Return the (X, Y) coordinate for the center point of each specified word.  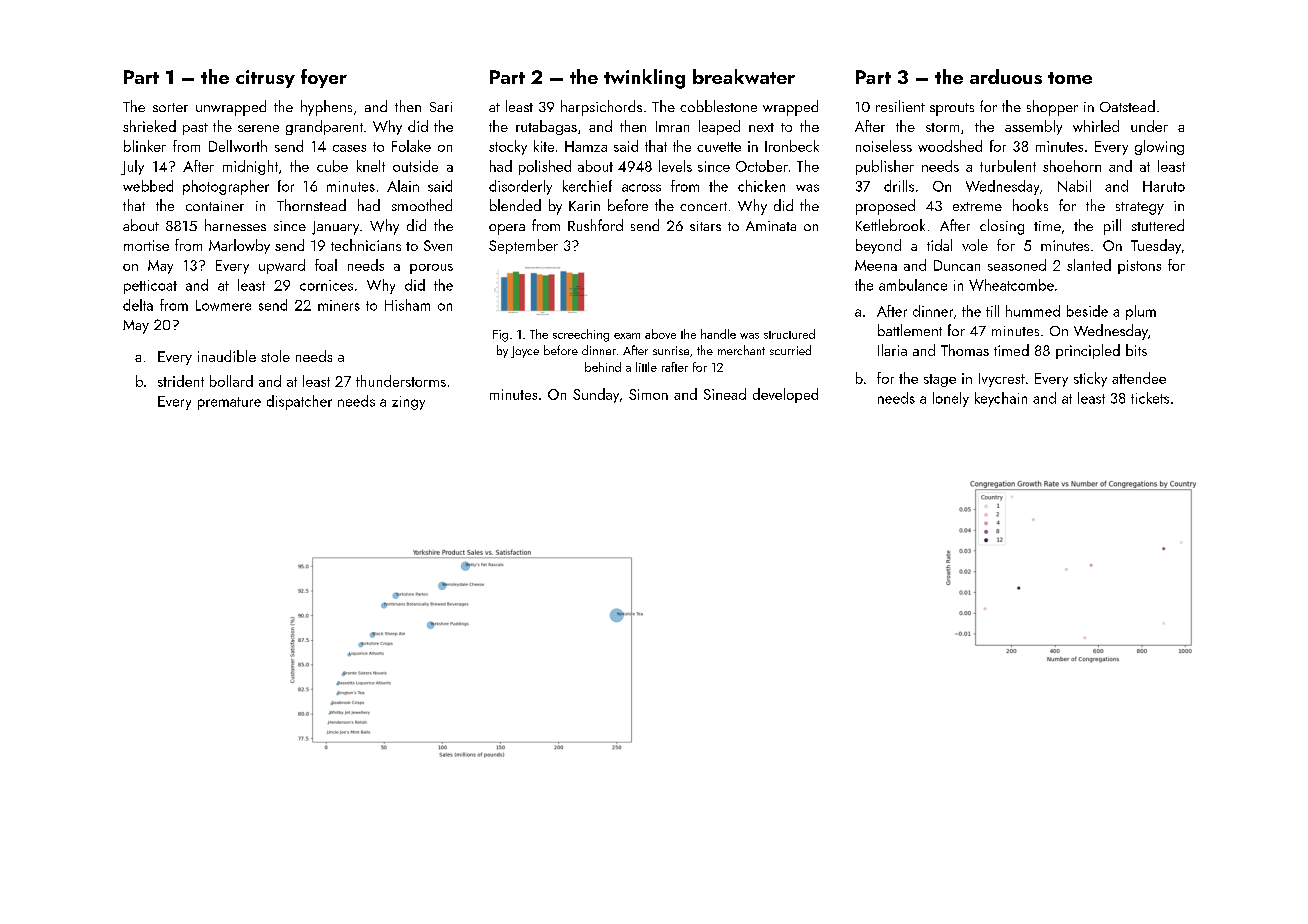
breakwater (744, 76)
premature (229, 403)
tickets (1150, 398)
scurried (790, 350)
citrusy (265, 79)
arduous (1006, 76)
